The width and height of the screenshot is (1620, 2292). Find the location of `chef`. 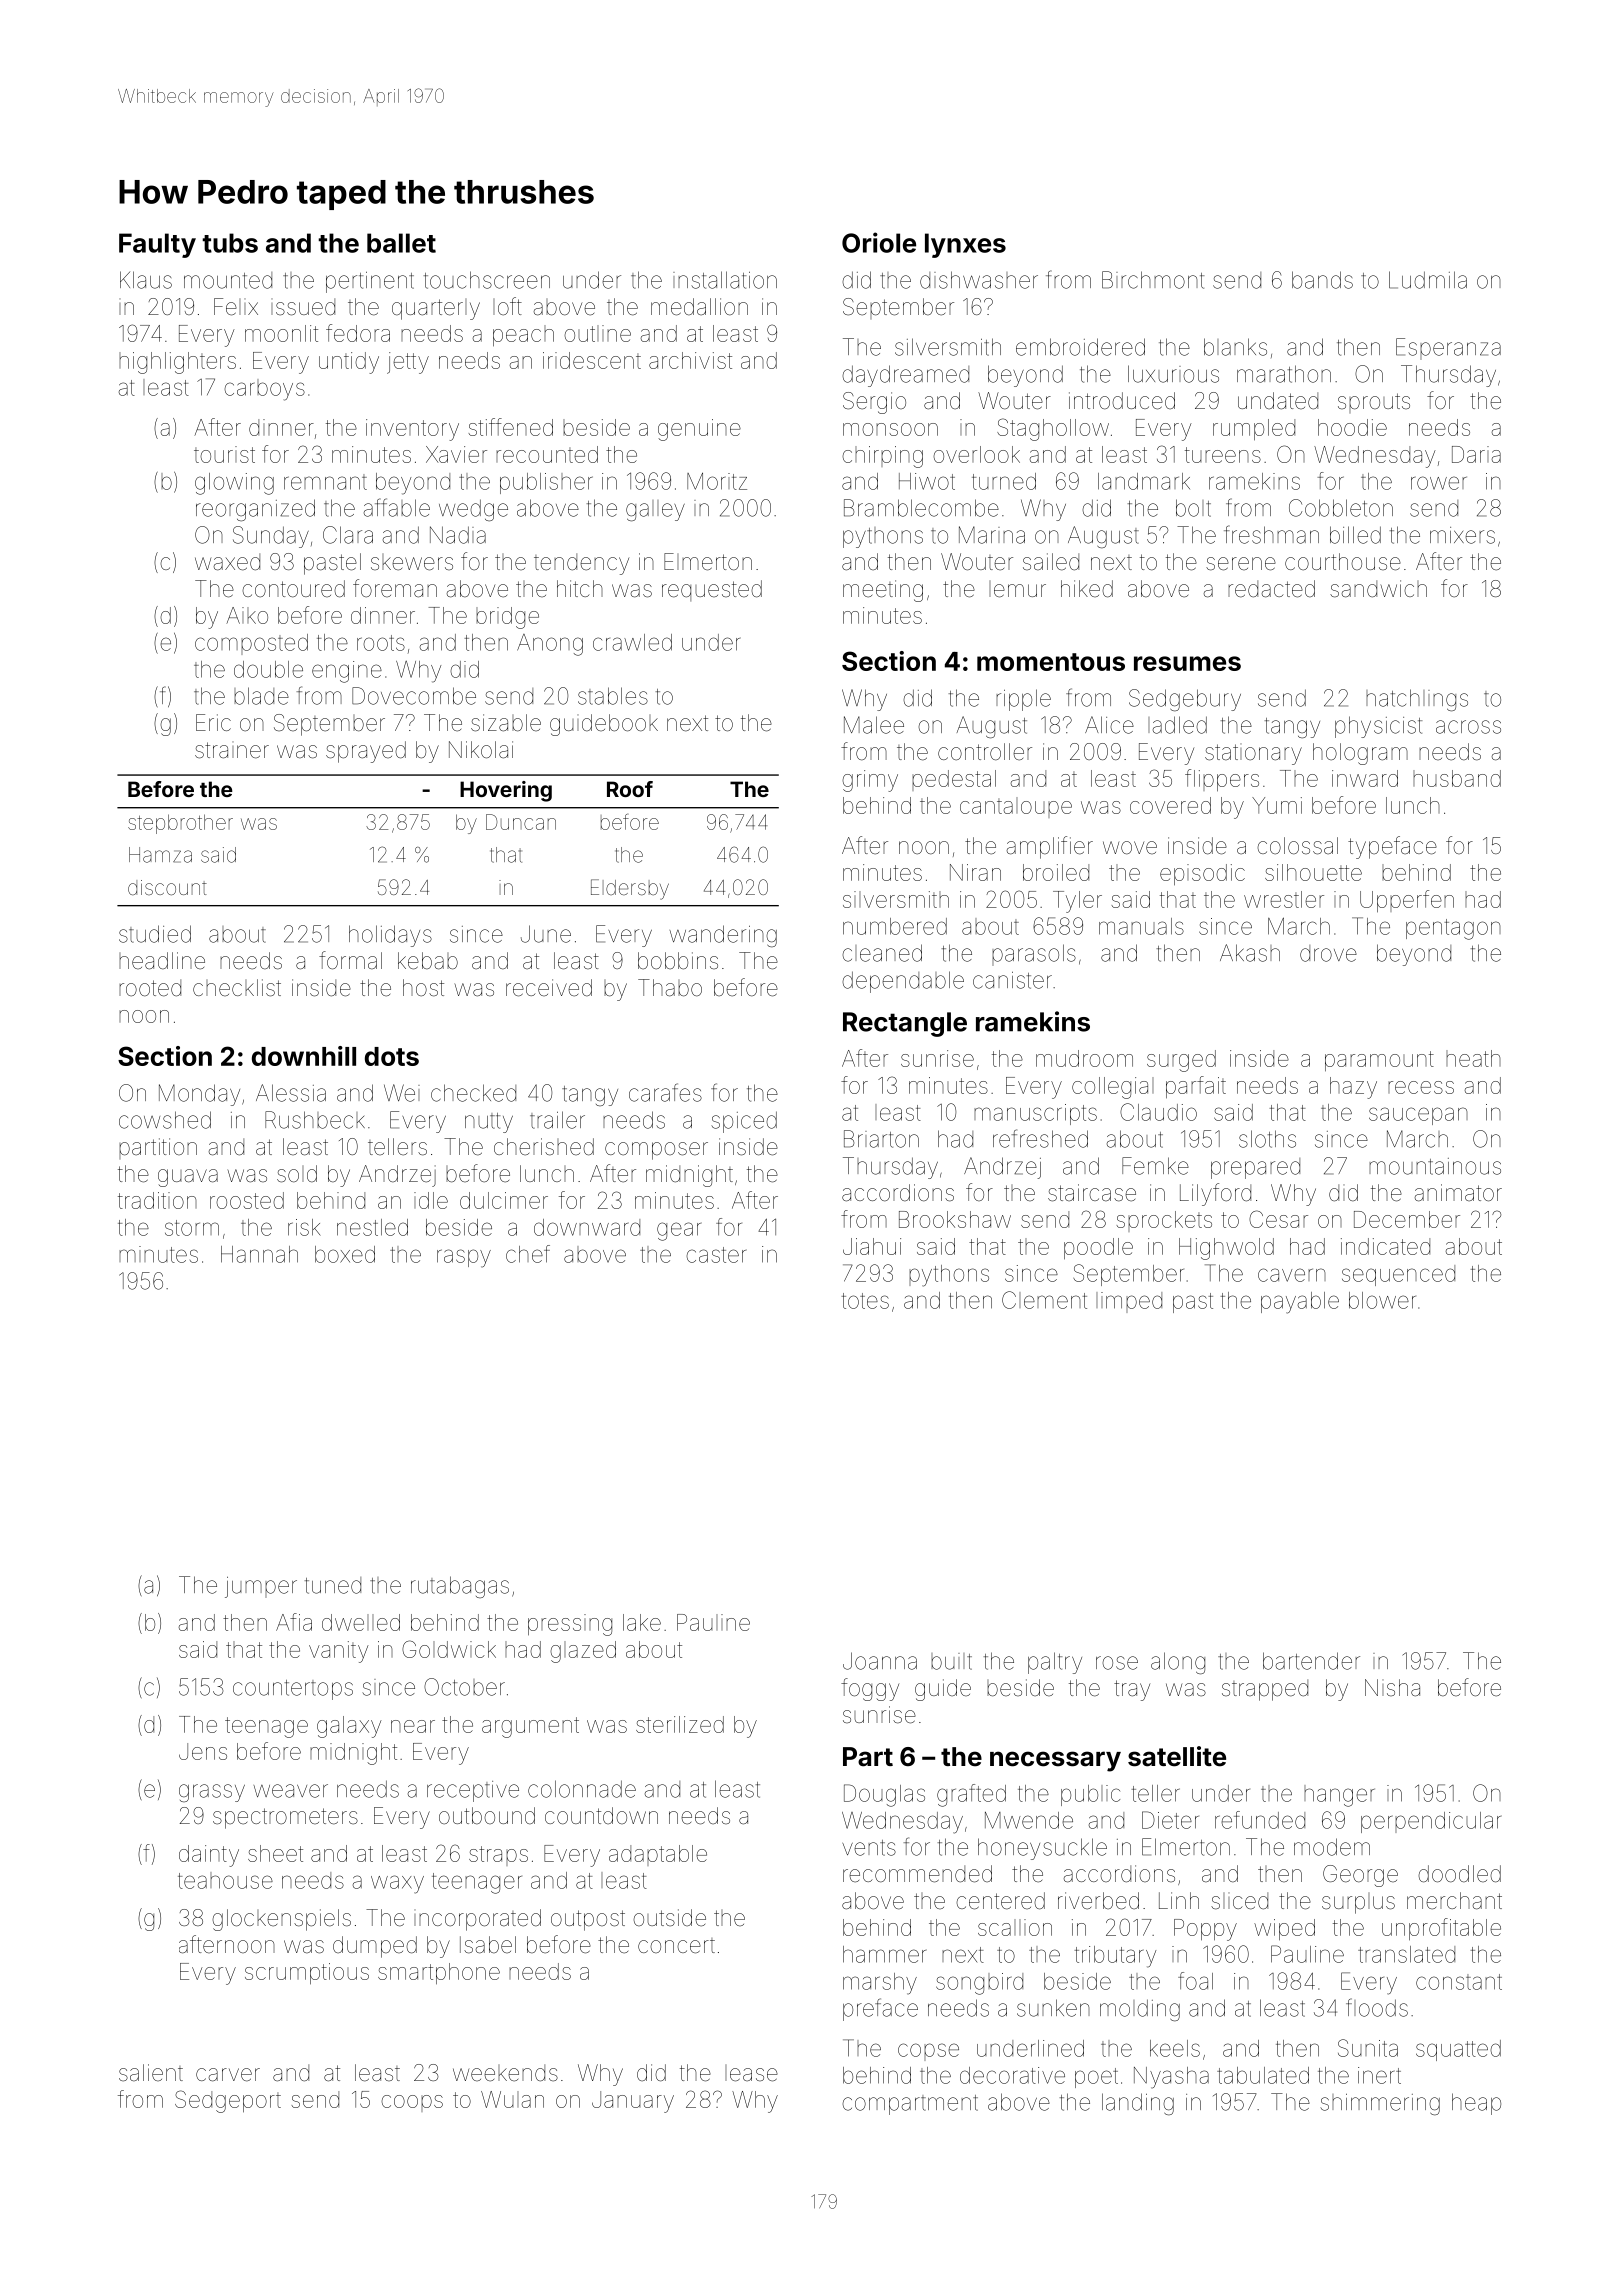

chef is located at coordinates (528, 1254).
